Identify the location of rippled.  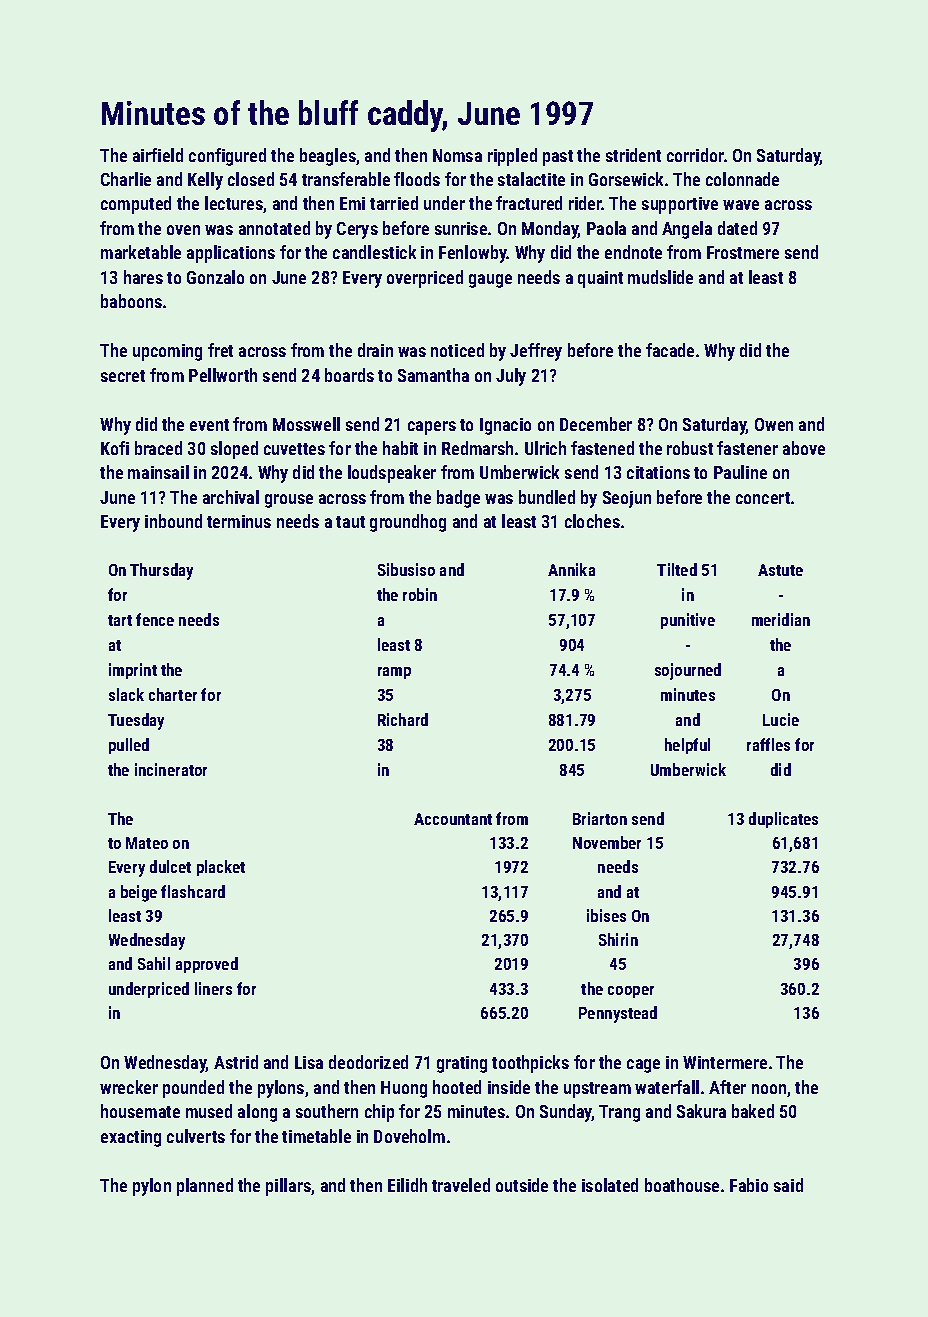
(512, 157).
